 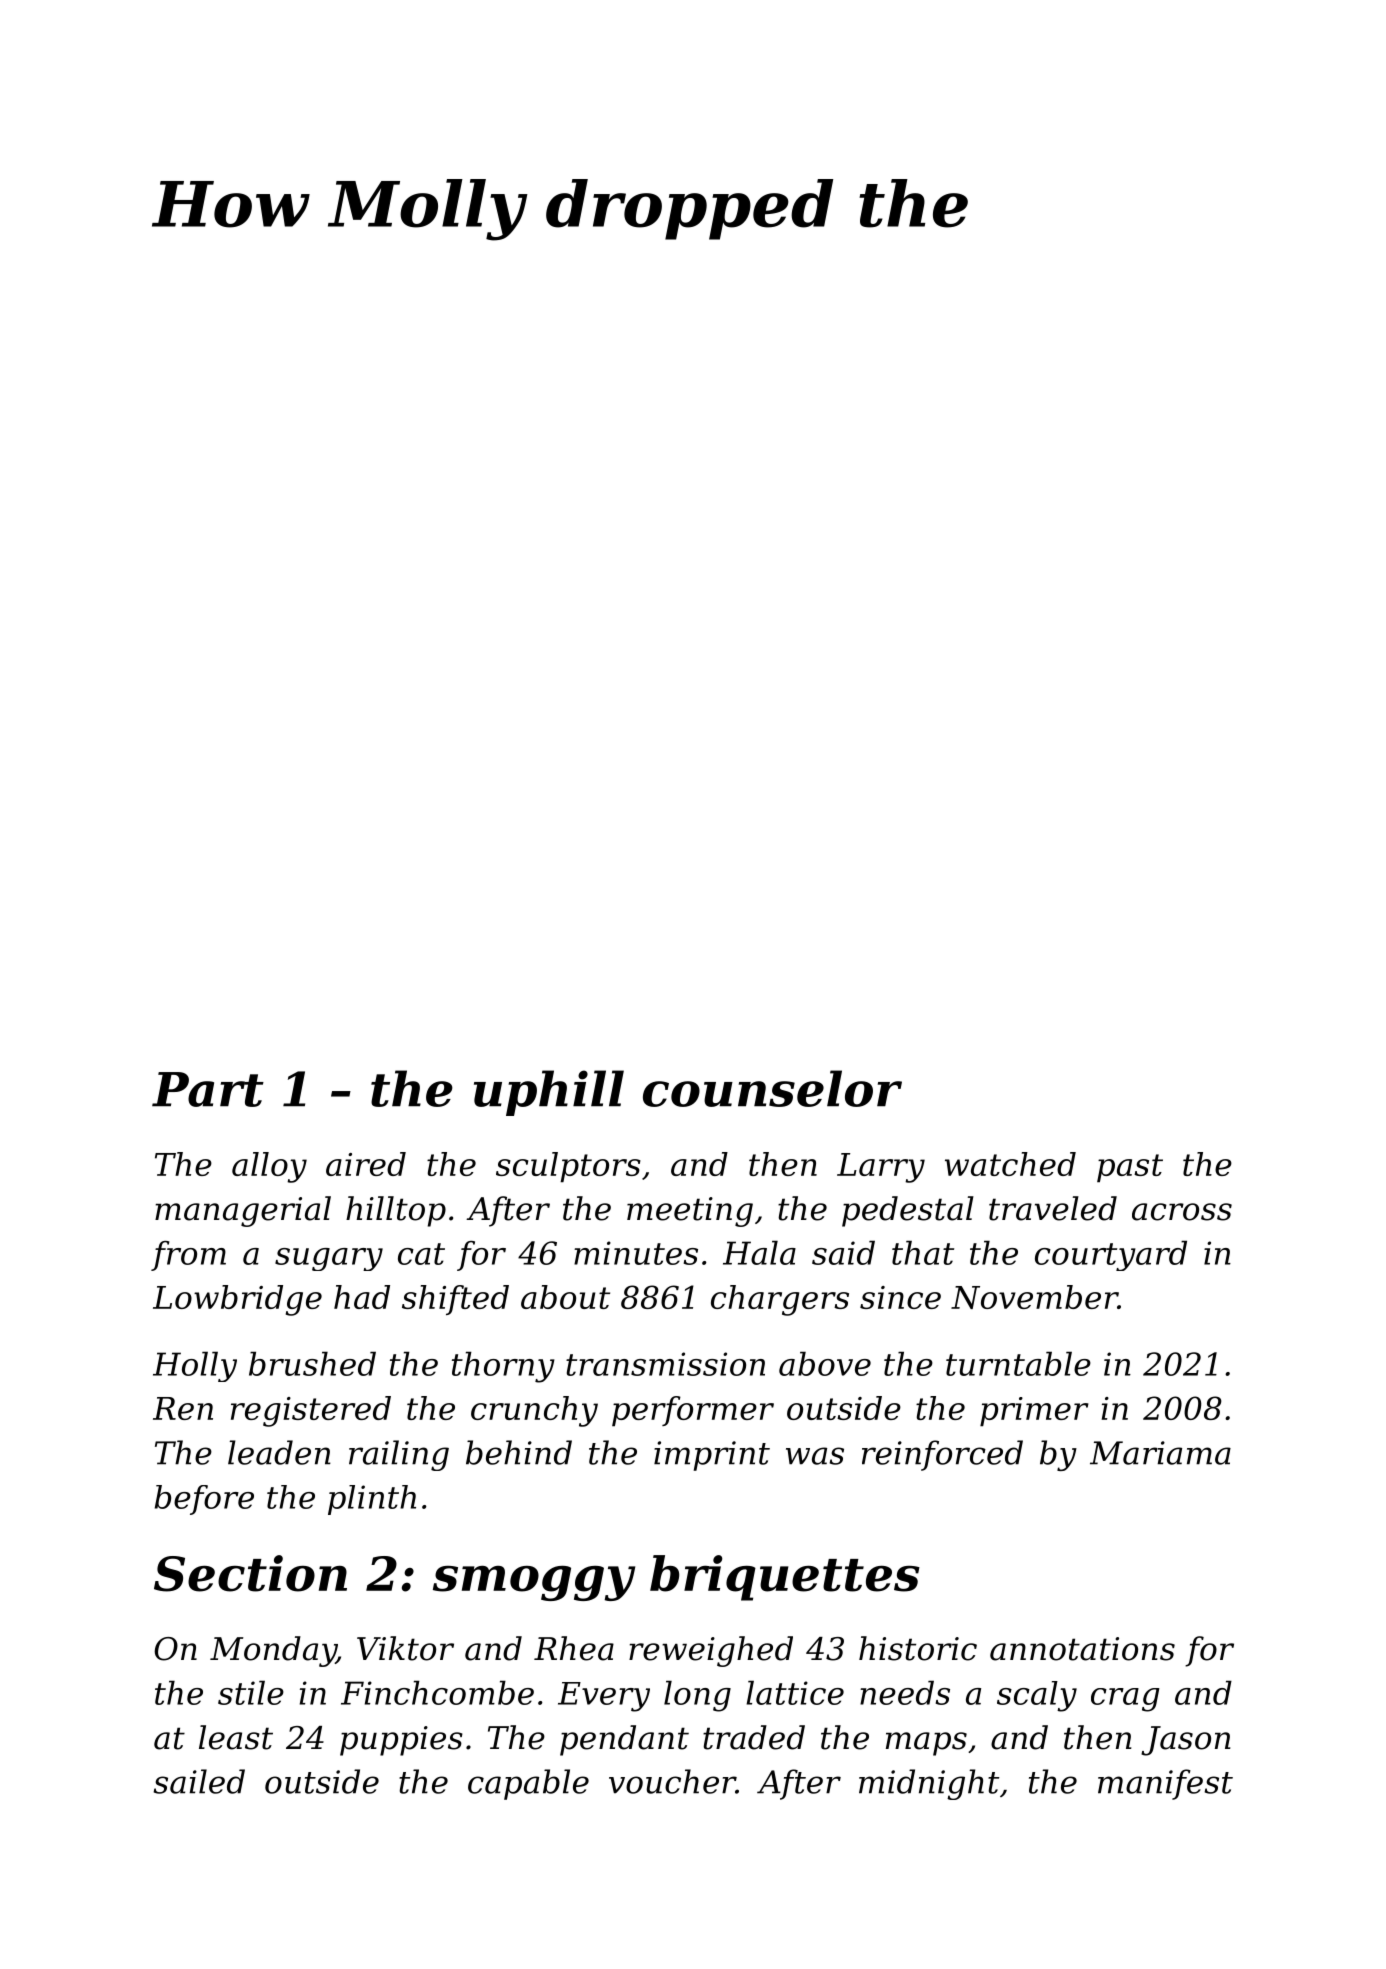 What do you see at coordinates (208, 1089) in the screenshot?
I see `Part` at bounding box center [208, 1089].
